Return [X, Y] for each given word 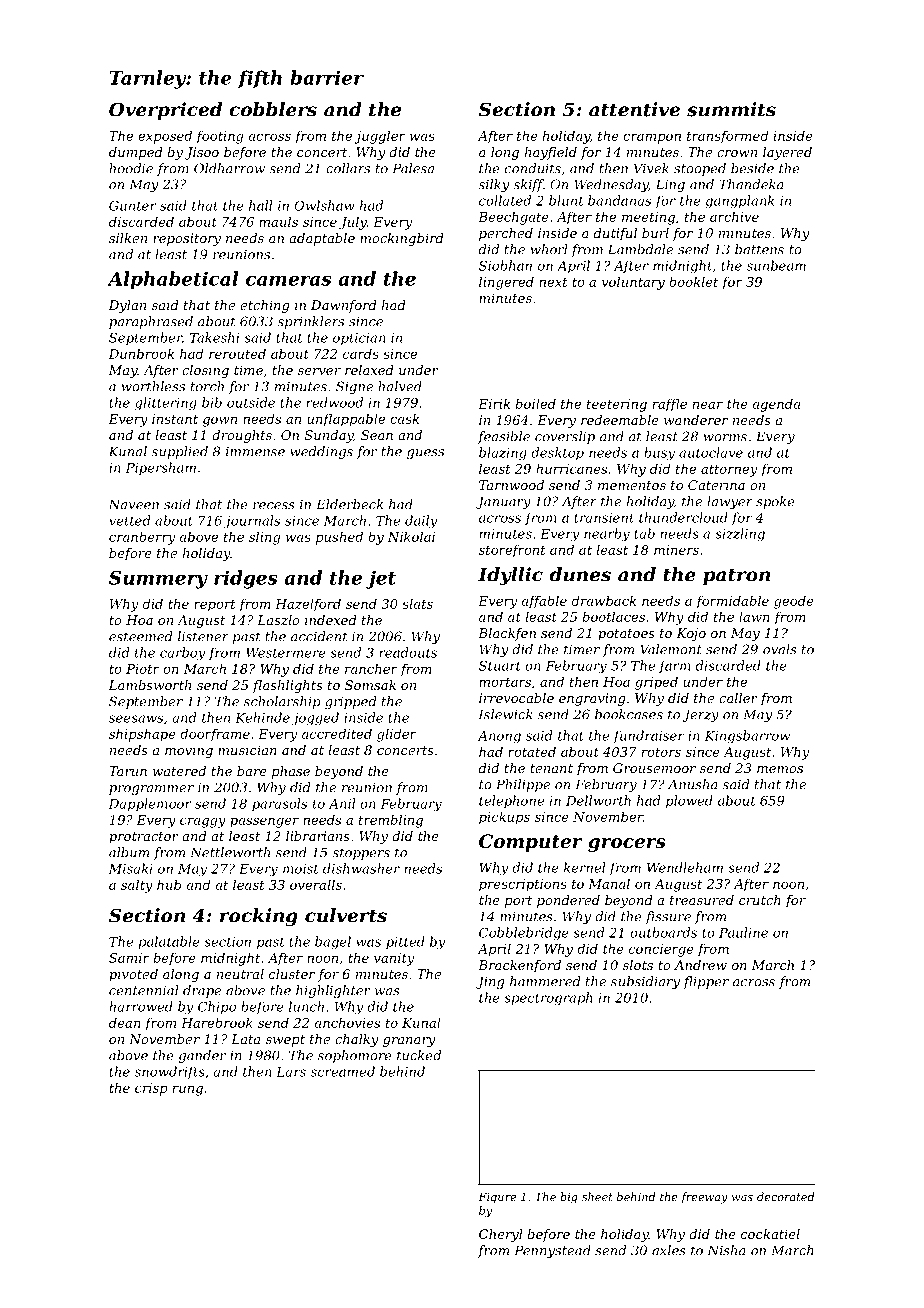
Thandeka [751, 184]
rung [188, 1090]
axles [669, 1250]
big [569, 1198]
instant [175, 419]
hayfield [550, 153]
